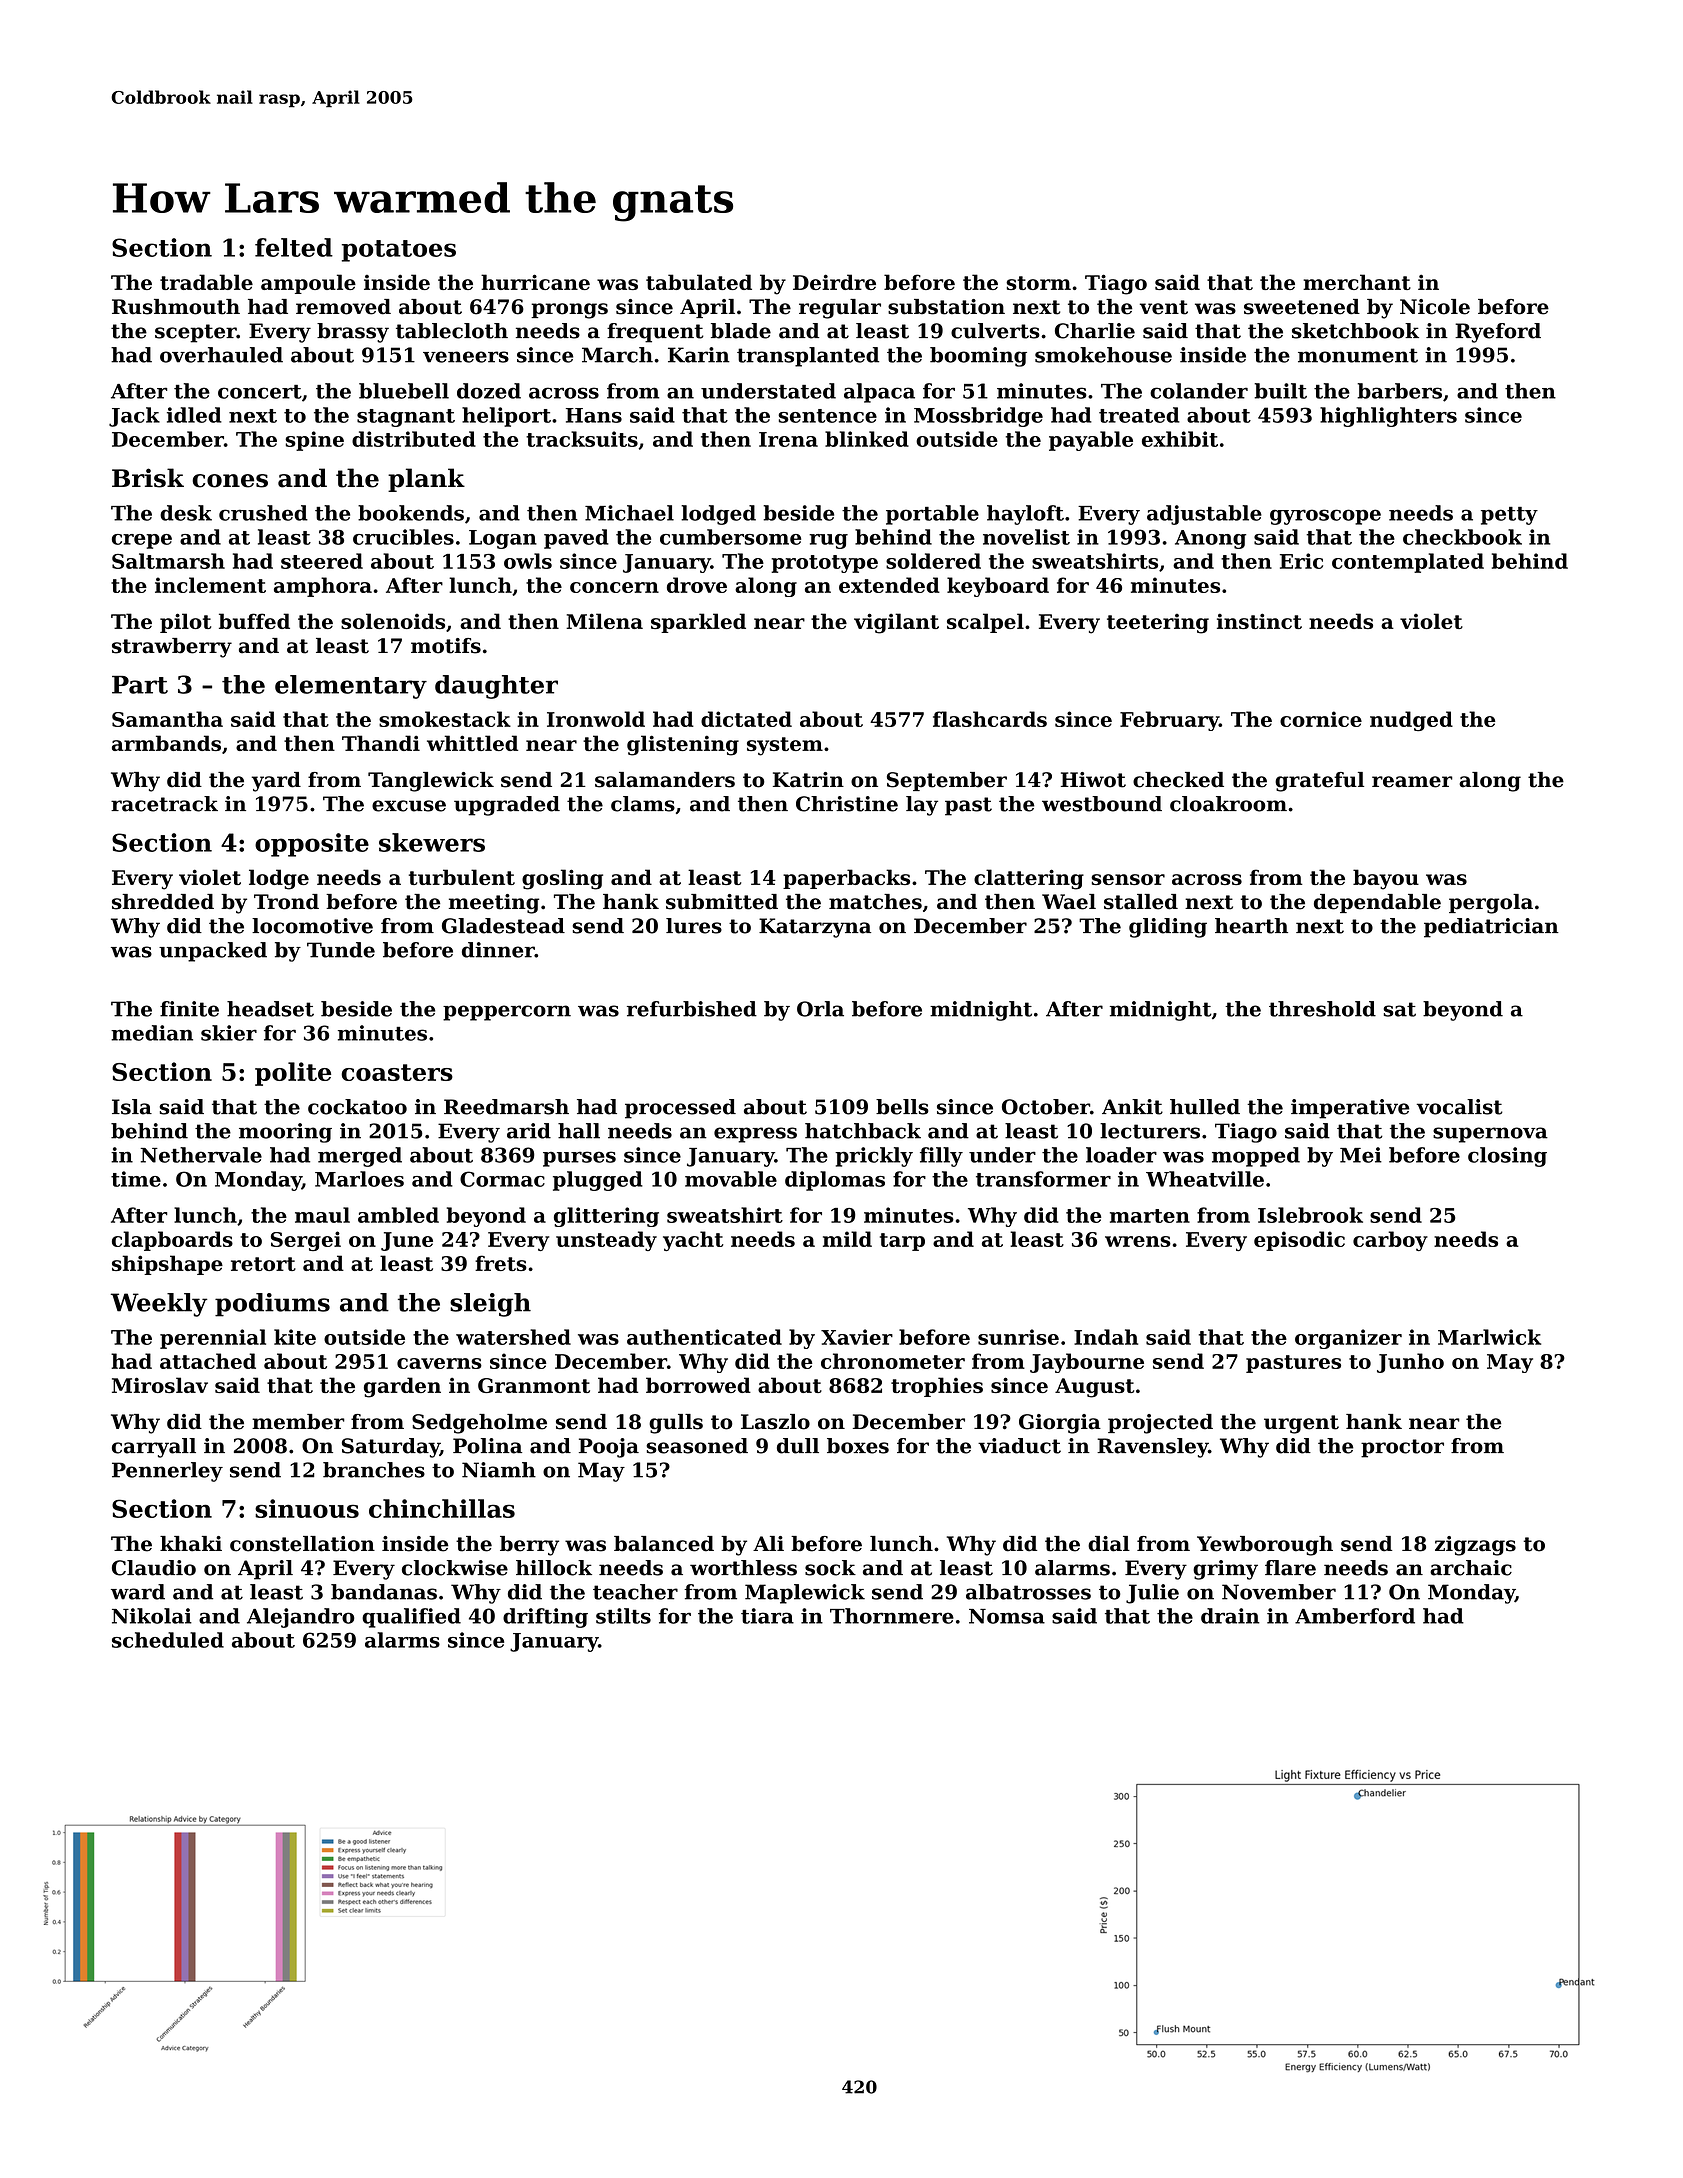 The height and width of the screenshot is (2178, 1683). I want to click on hurricane, so click(535, 282).
